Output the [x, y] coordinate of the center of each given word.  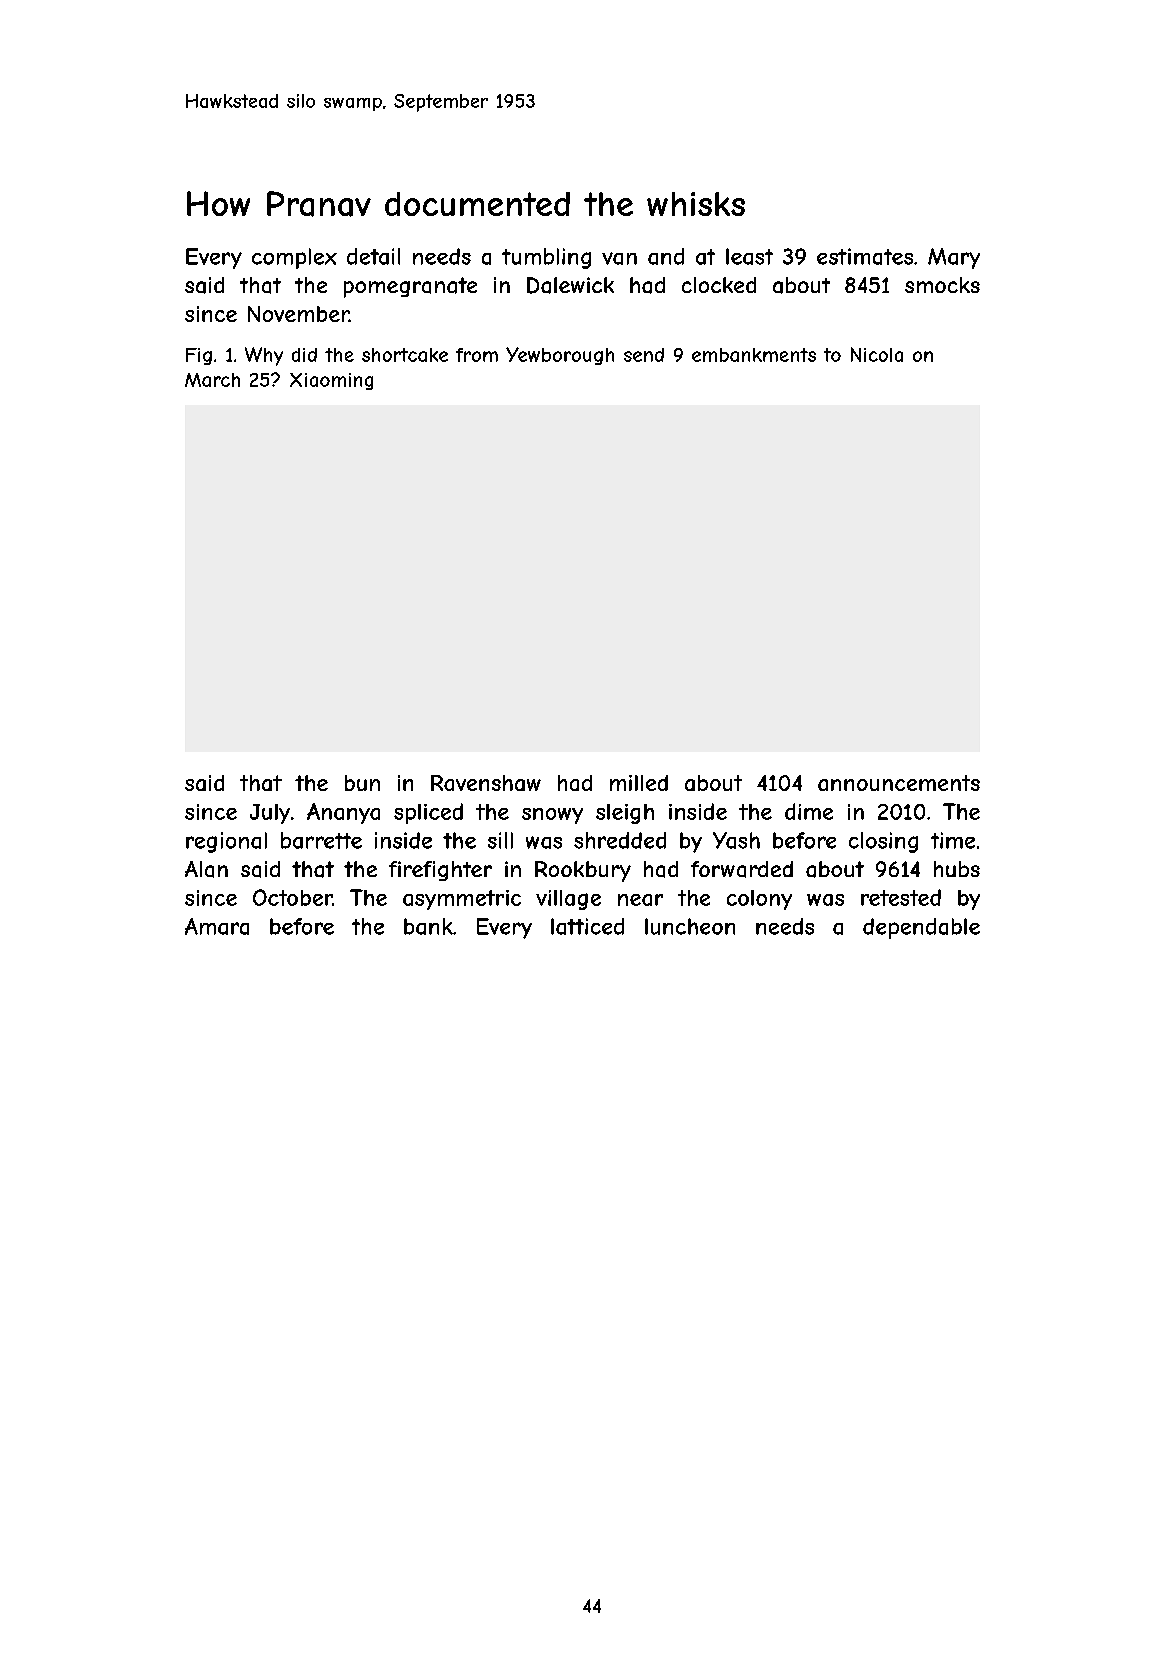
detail [373, 256]
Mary [954, 258]
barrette [321, 840]
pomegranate [410, 287]
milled [639, 783]
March [212, 380]
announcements [899, 783]
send [644, 355]
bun [362, 783]
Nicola [877, 354]
